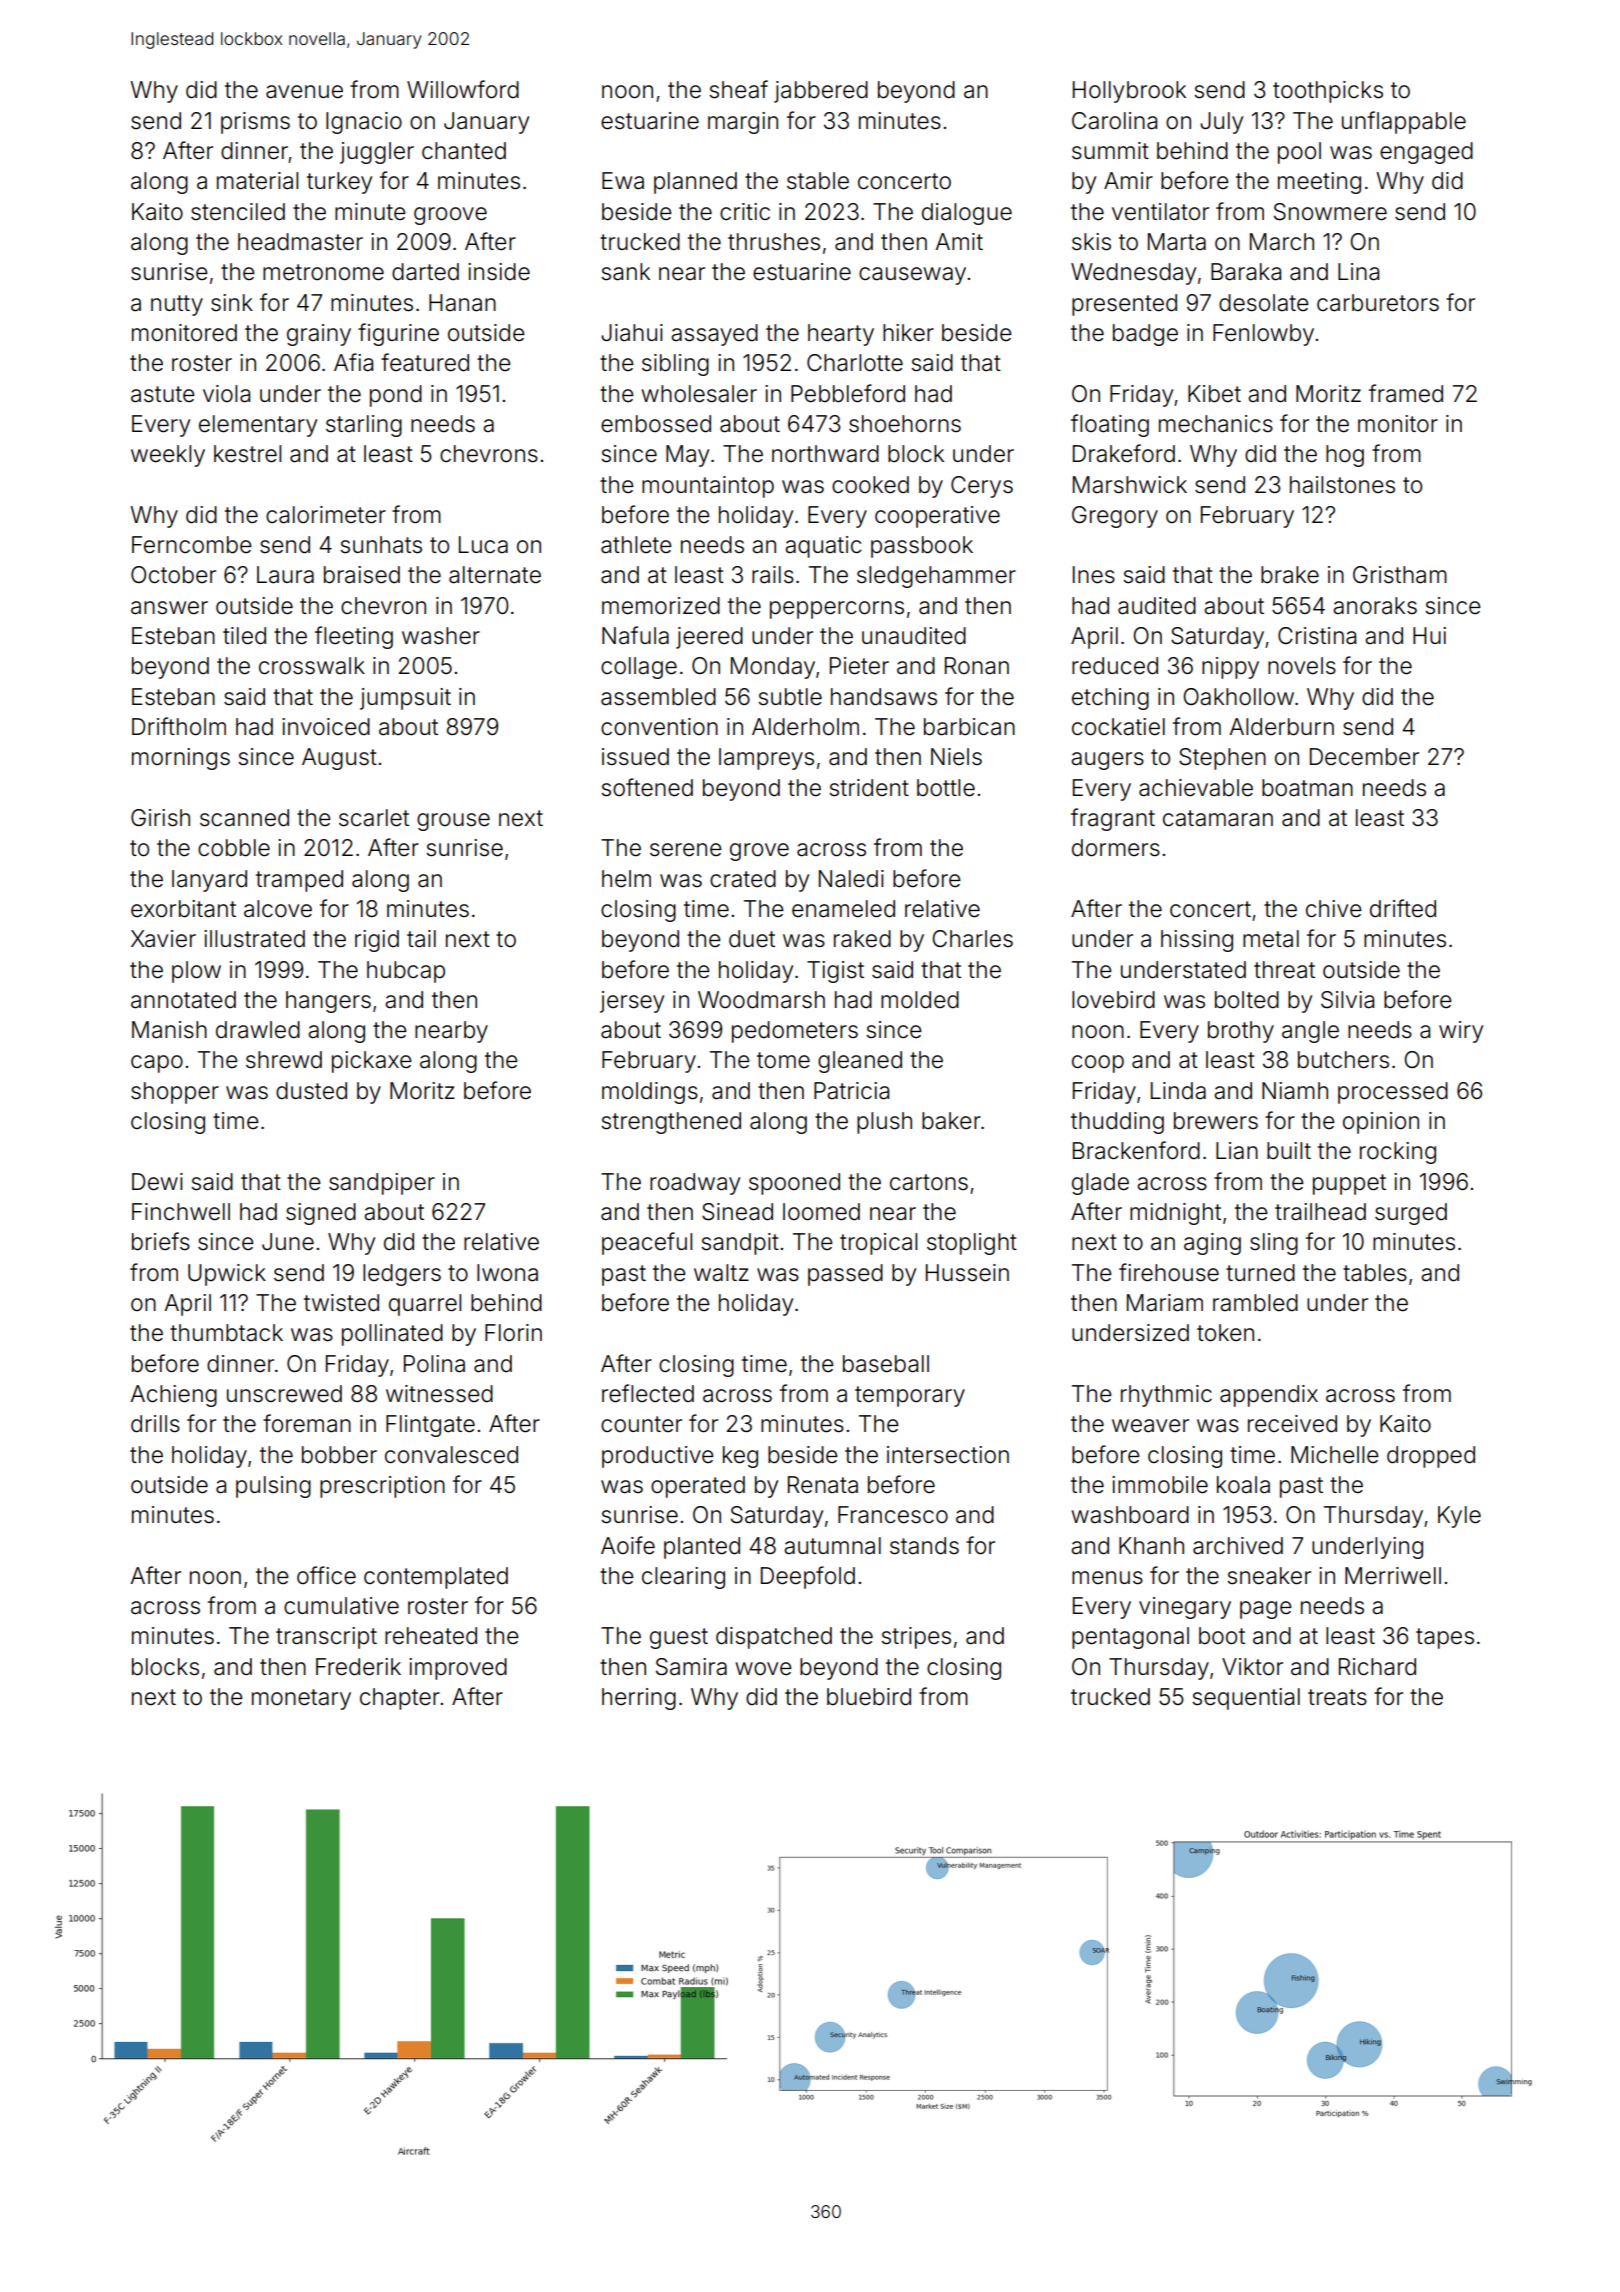 Image resolution: width=1620 pixels, height=2292 pixels. What do you see at coordinates (1459, 1517) in the document?
I see `Kyle` at bounding box center [1459, 1517].
